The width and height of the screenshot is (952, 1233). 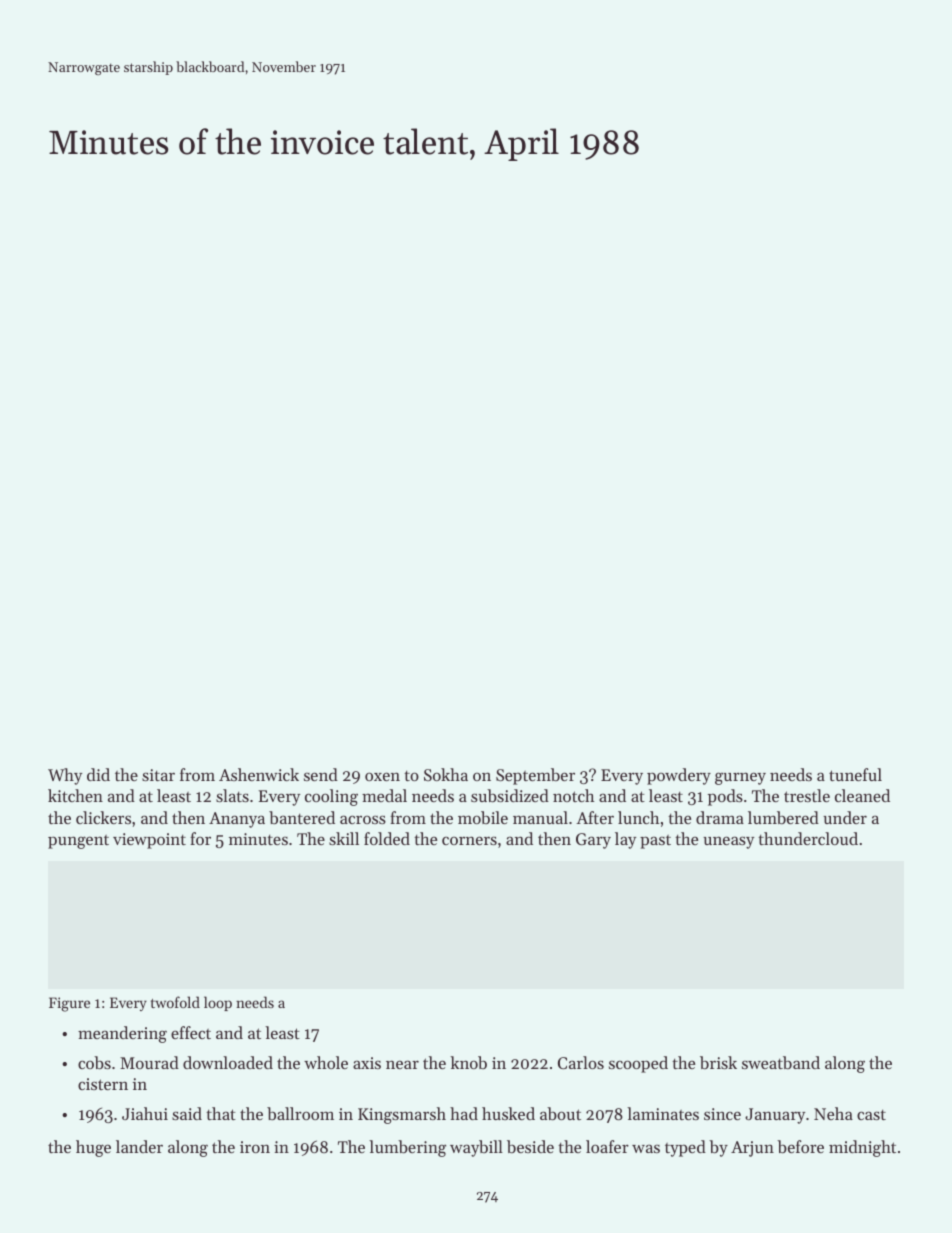 What do you see at coordinates (728, 842) in the screenshot?
I see `uneasy` at bounding box center [728, 842].
